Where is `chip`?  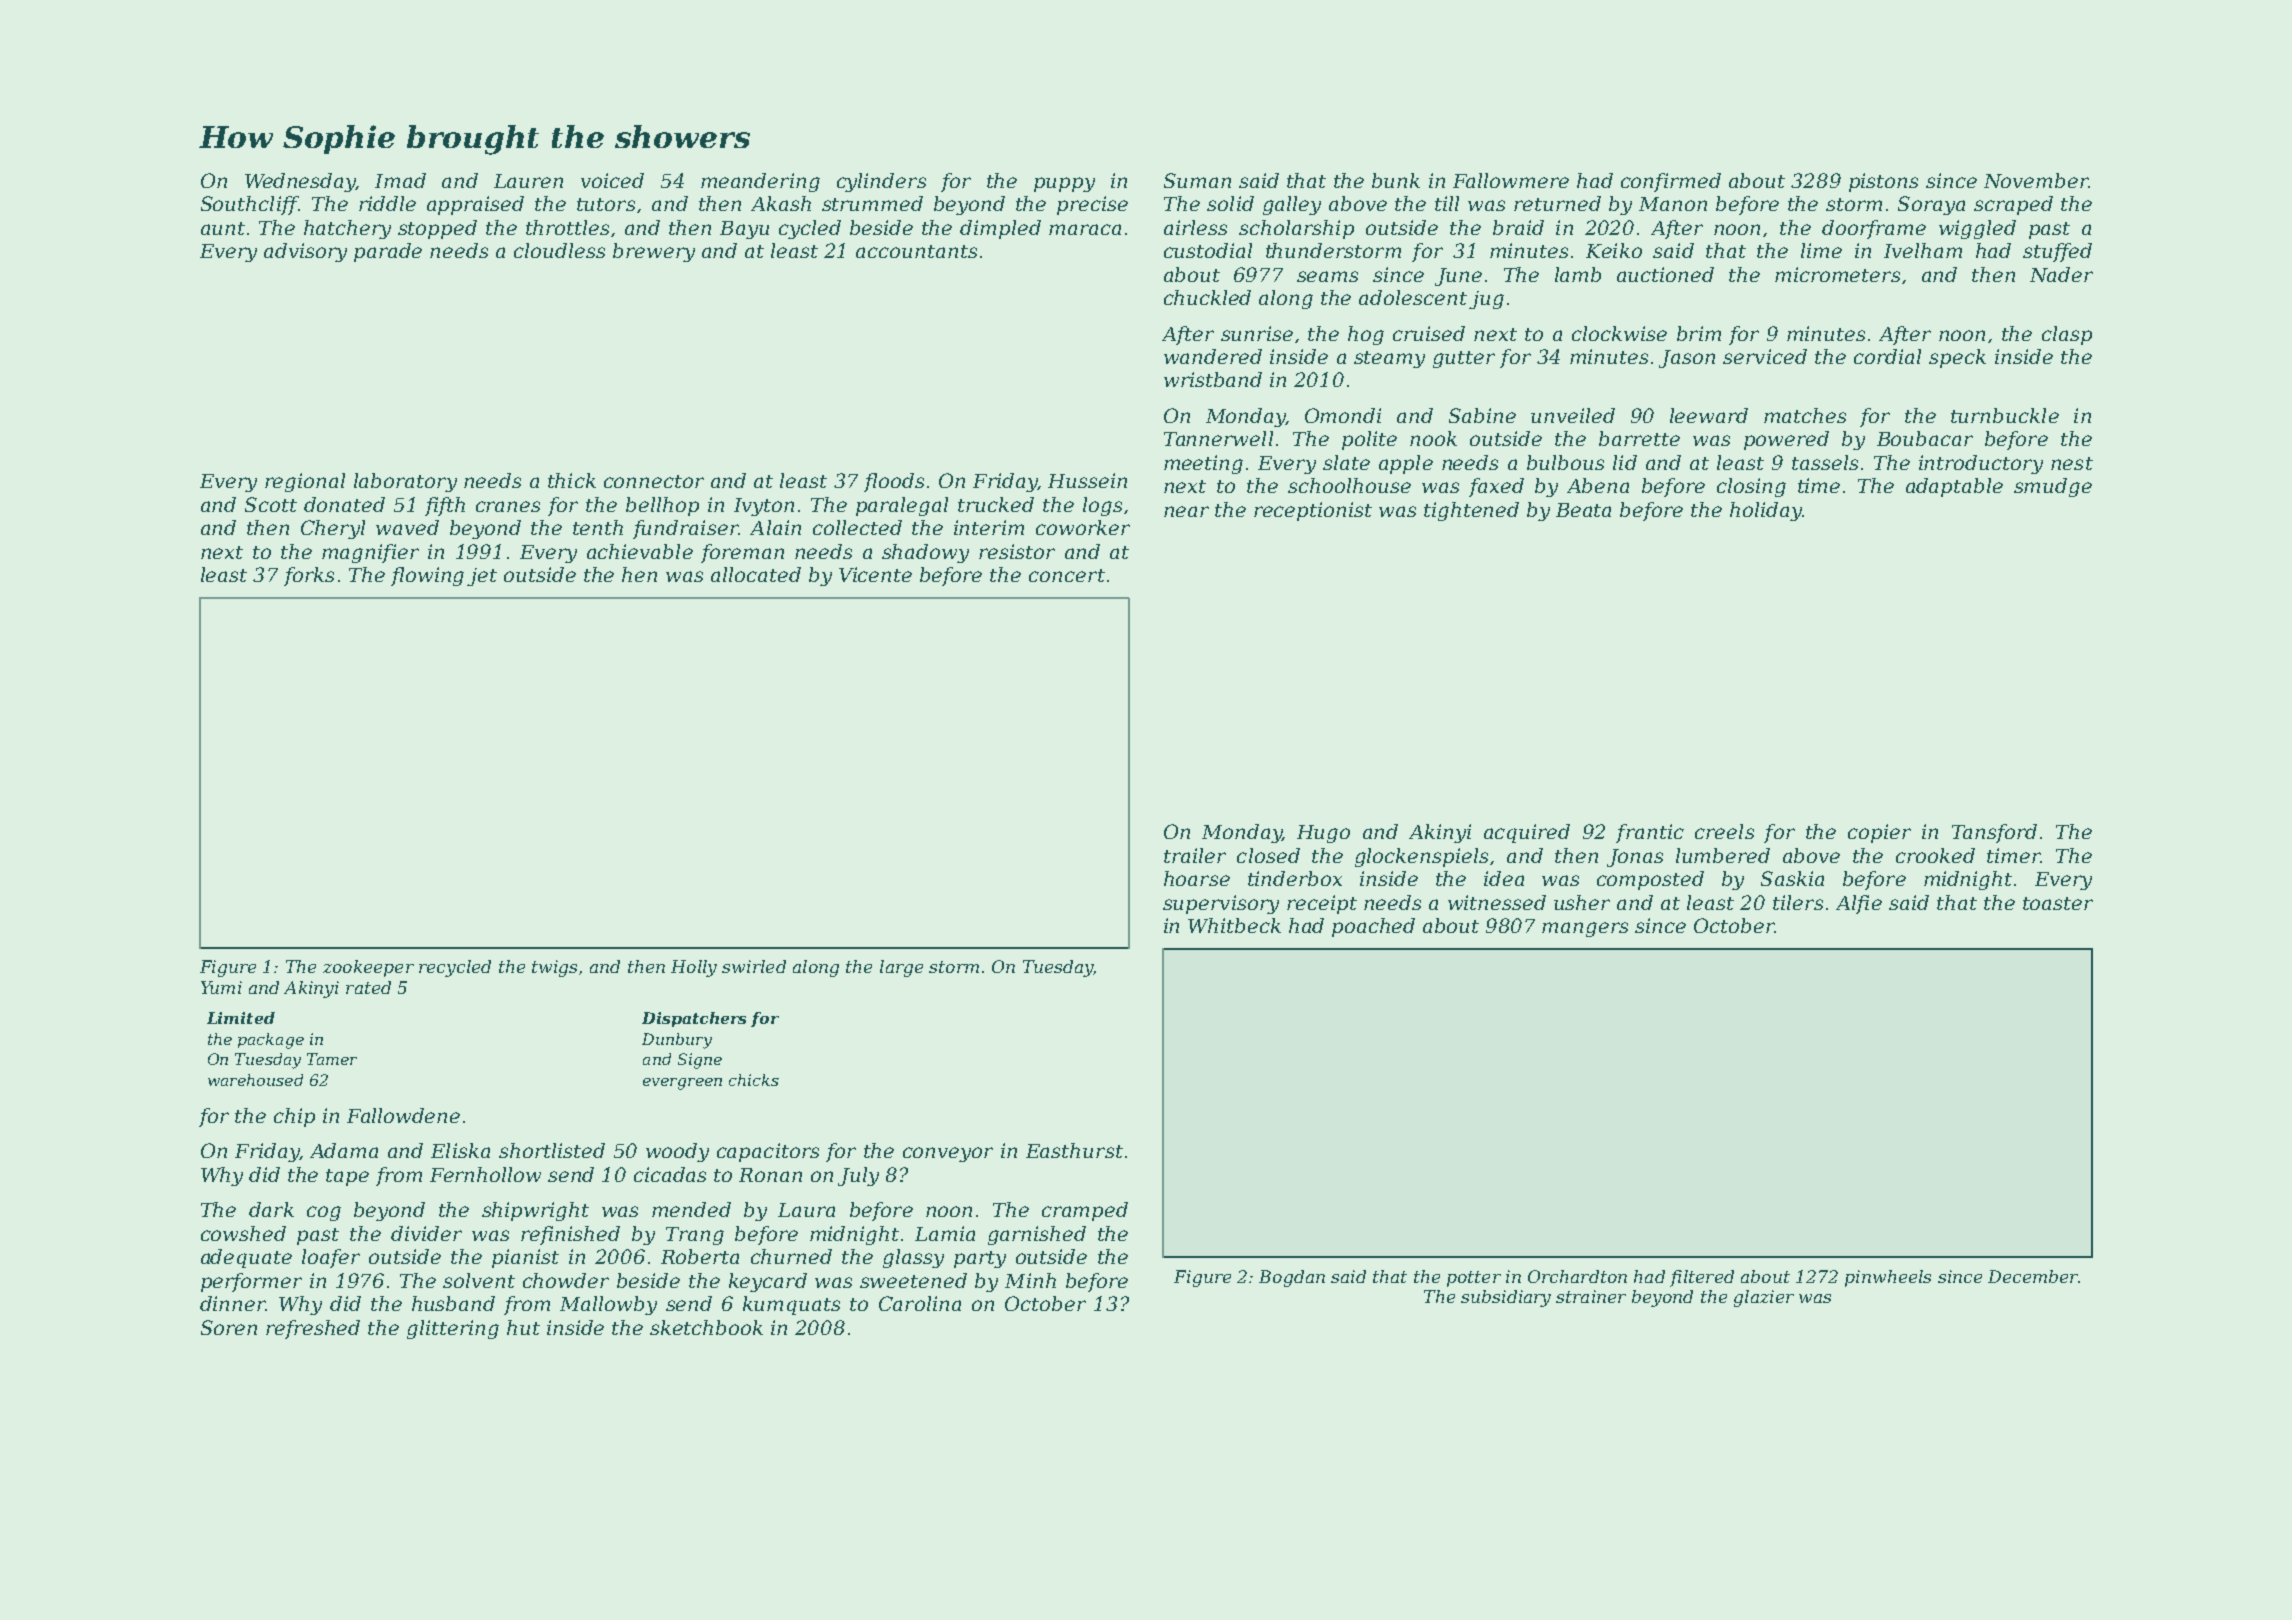
chip is located at coordinates (294, 1117).
